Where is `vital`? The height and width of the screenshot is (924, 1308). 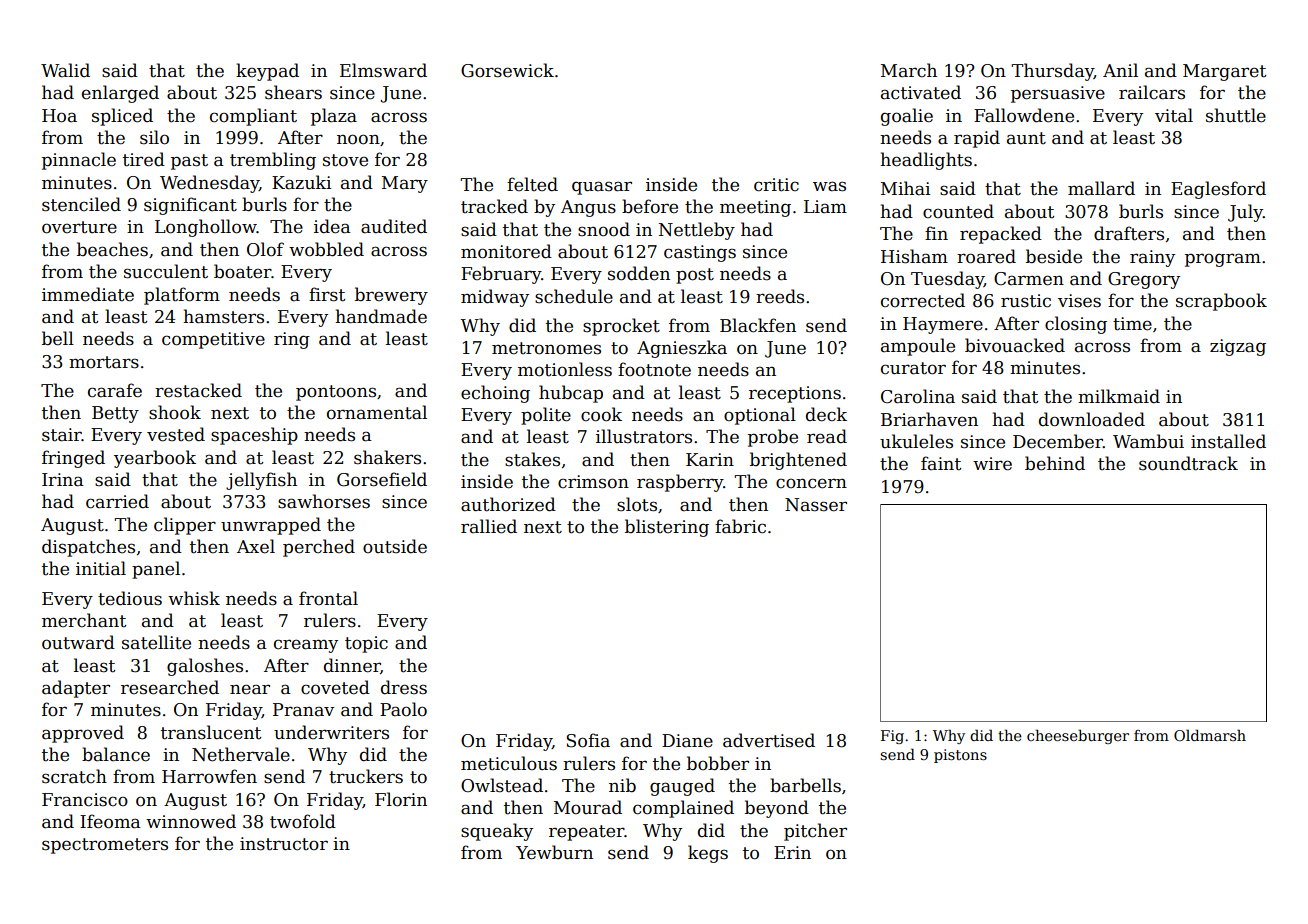
vital is located at coordinates (1174, 115).
